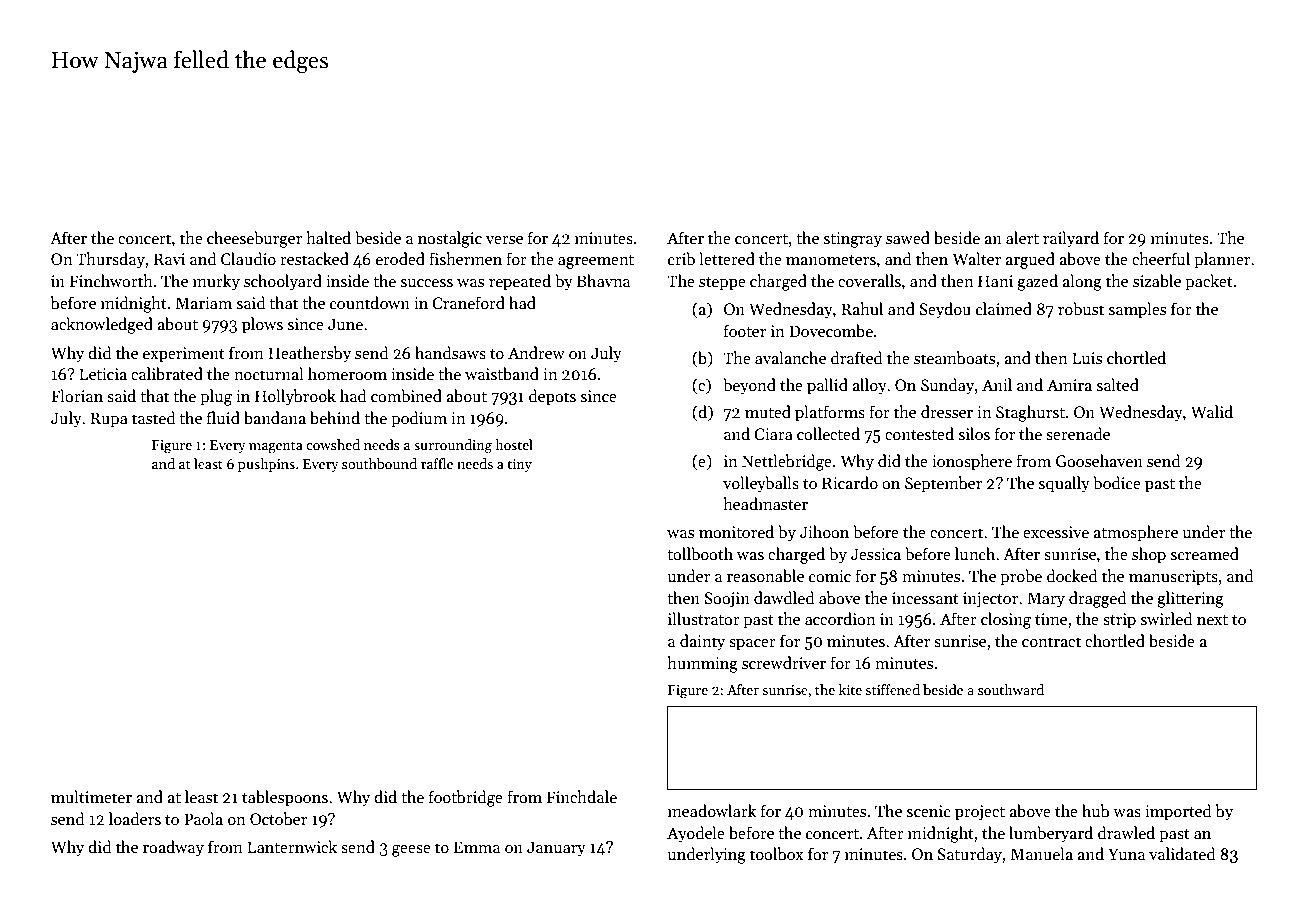 Image resolution: width=1308 pixels, height=924 pixels. What do you see at coordinates (269, 373) in the screenshot?
I see `nocturnal` at bounding box center [269, 373].
